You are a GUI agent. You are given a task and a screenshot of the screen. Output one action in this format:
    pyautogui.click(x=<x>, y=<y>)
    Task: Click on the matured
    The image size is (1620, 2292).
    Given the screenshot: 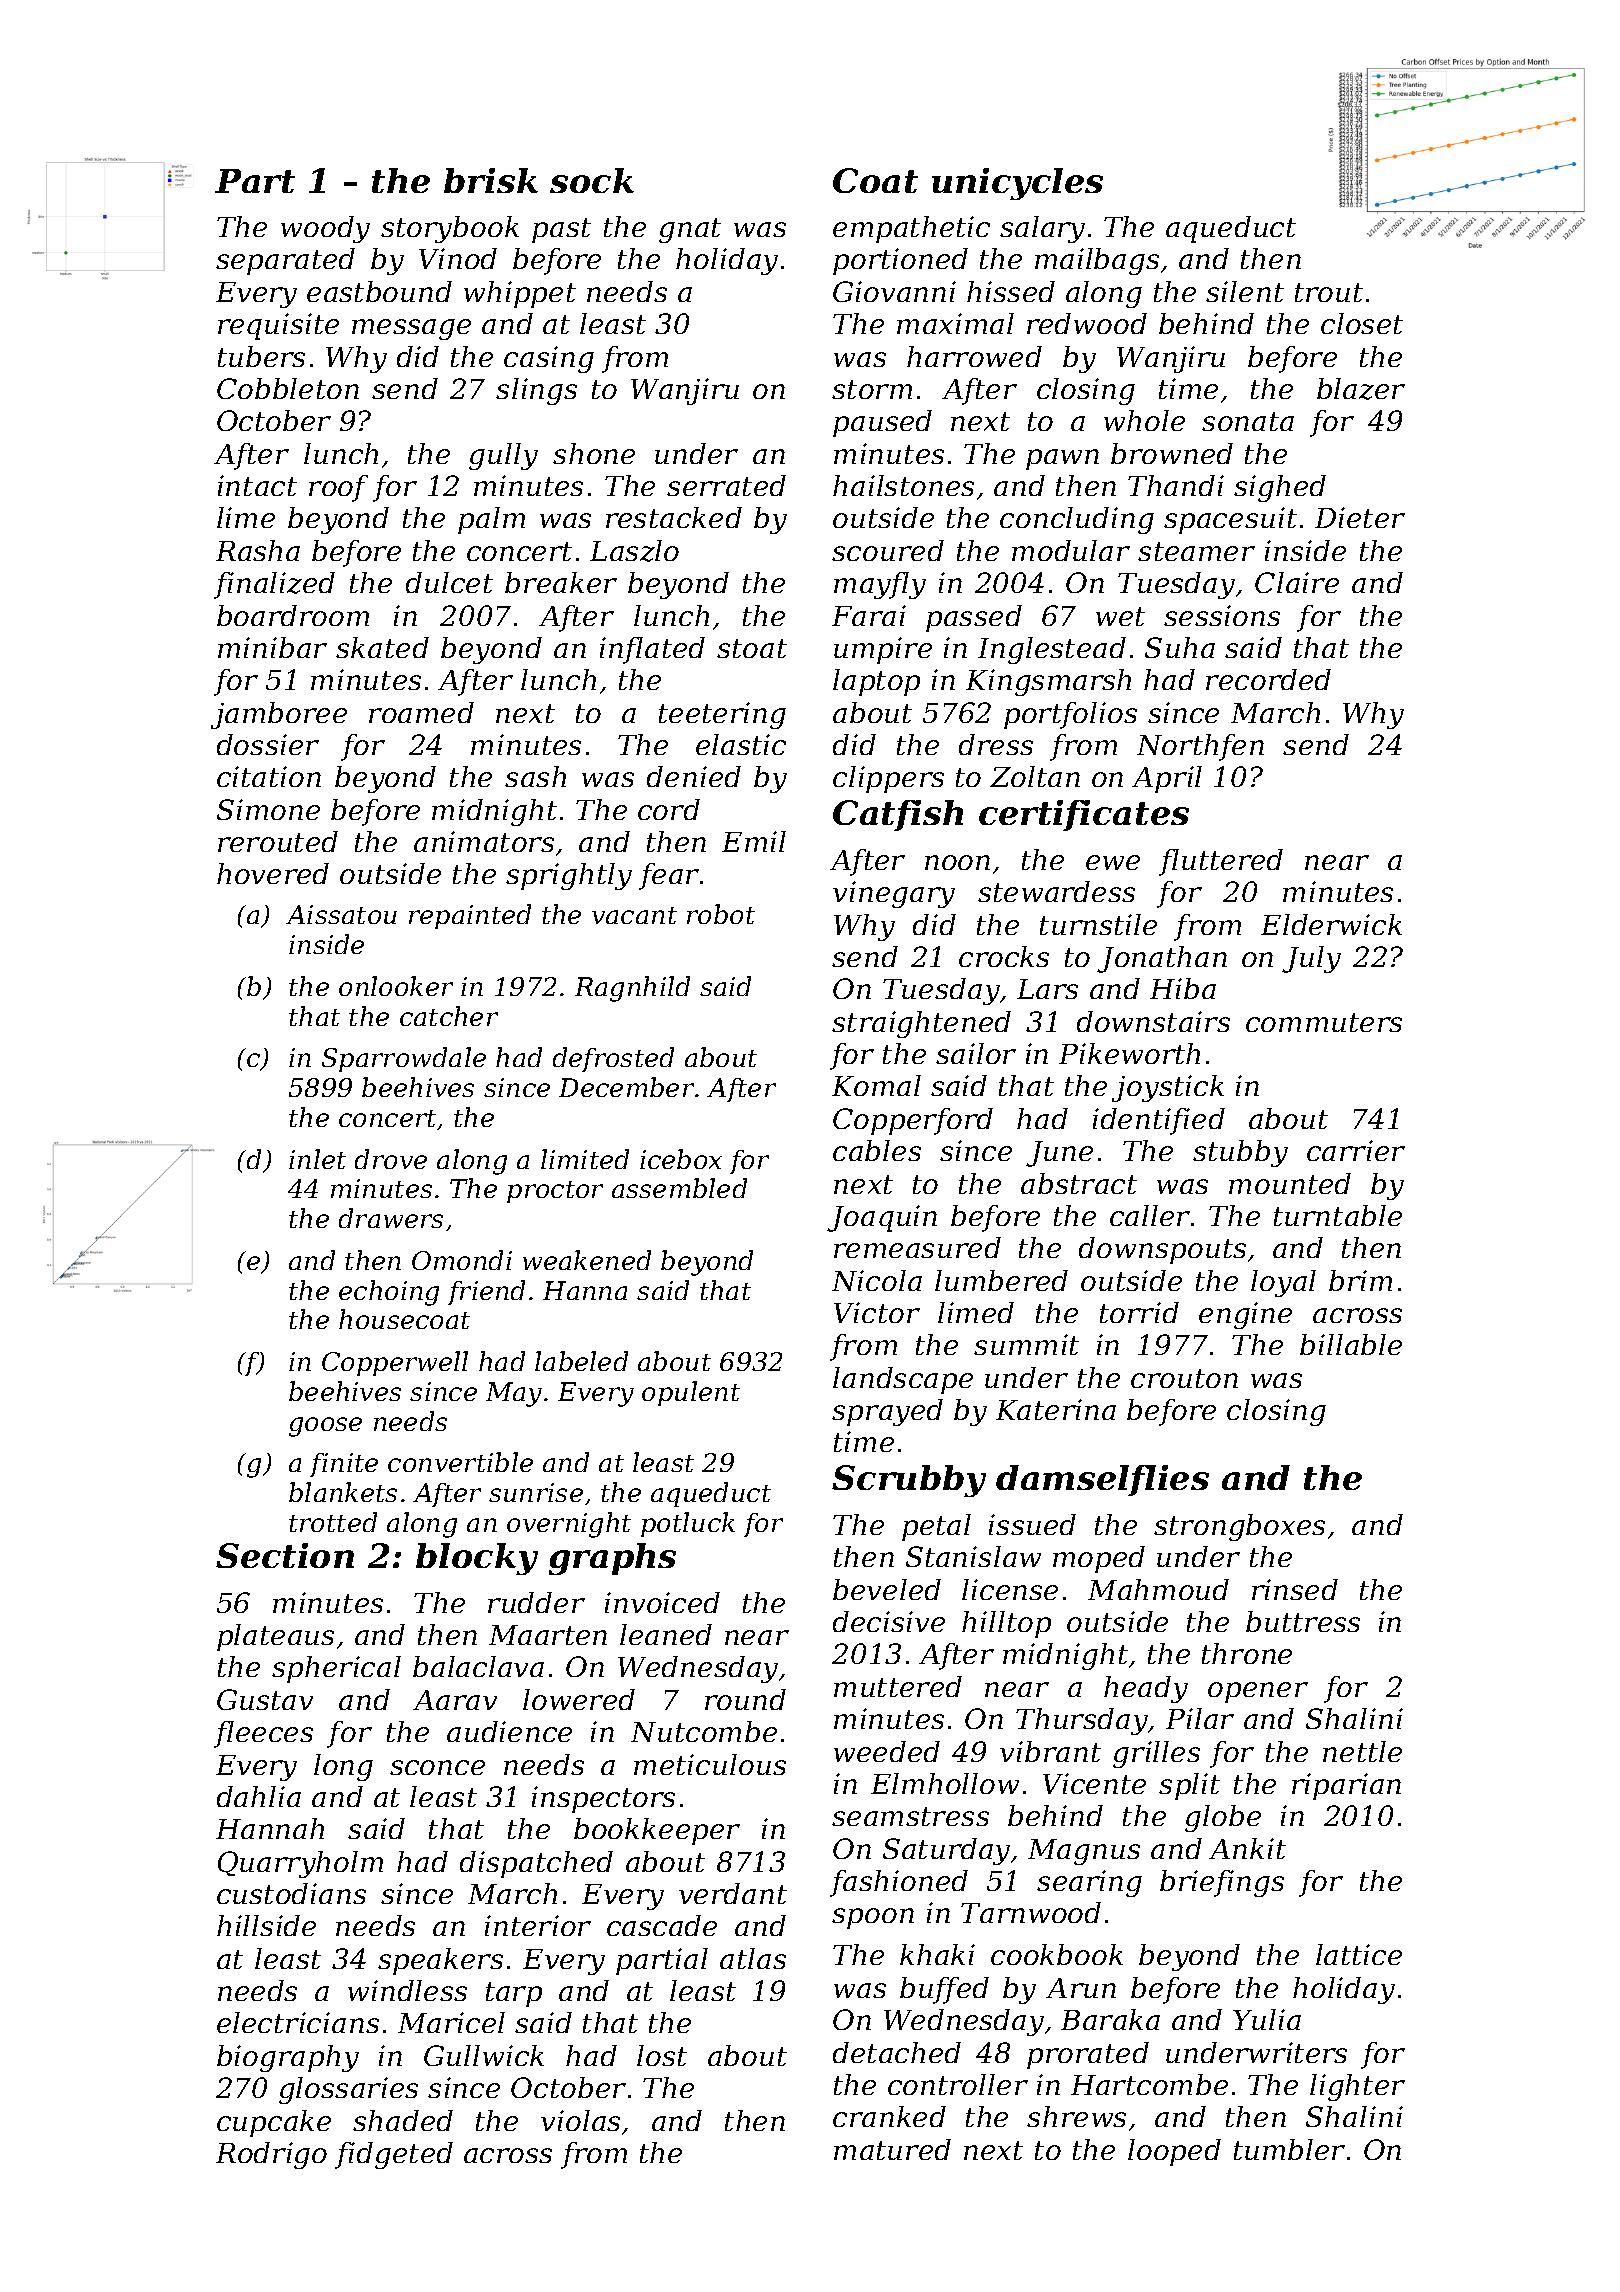 What is the action you would take?
    pyautogui.click(x=892, y=2149)
